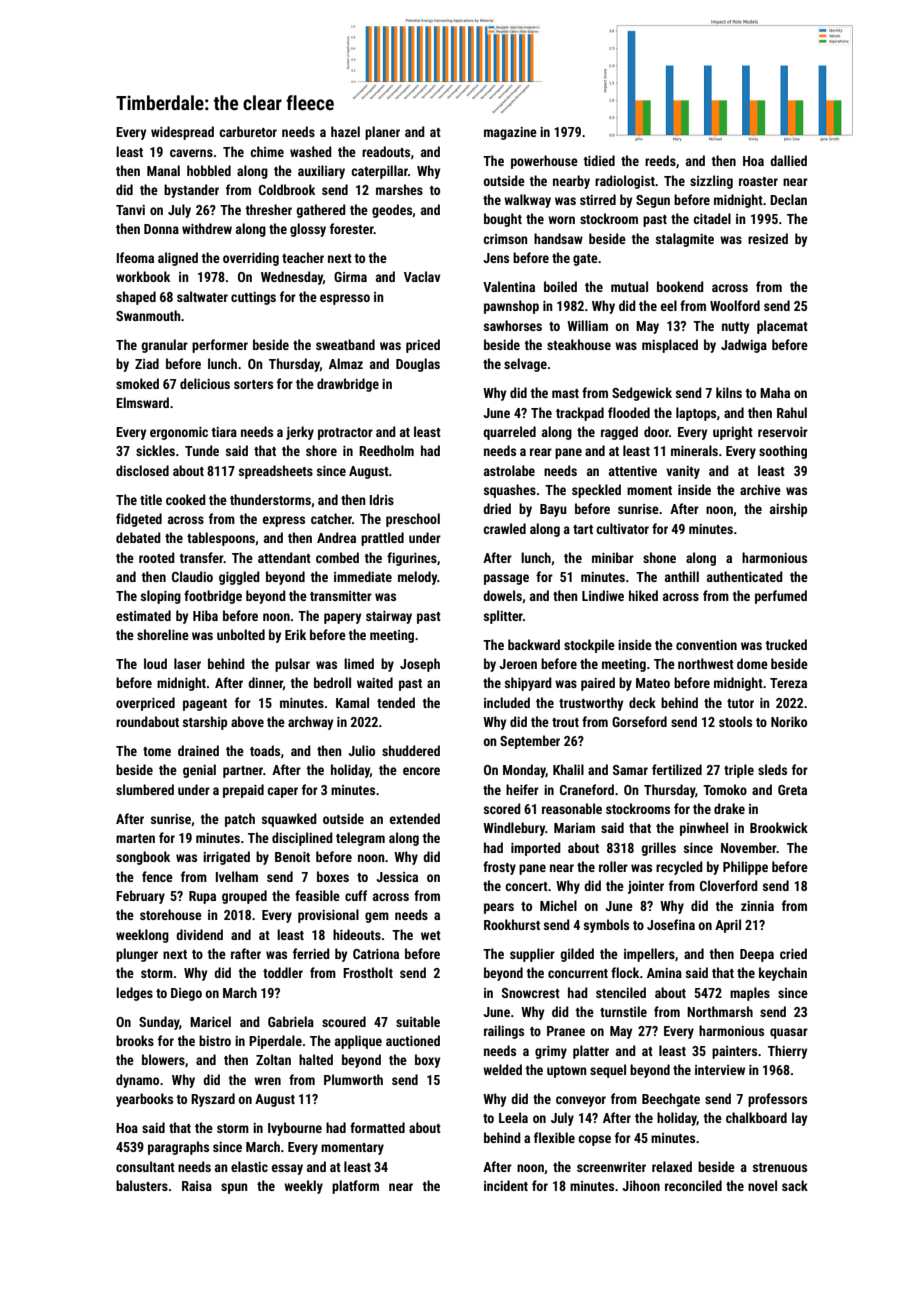 Image resolution: width=924 pixels, height=1314 pixels. Describe the element at coordinates (527, 201) in the document. I see `walkway` at that location.
